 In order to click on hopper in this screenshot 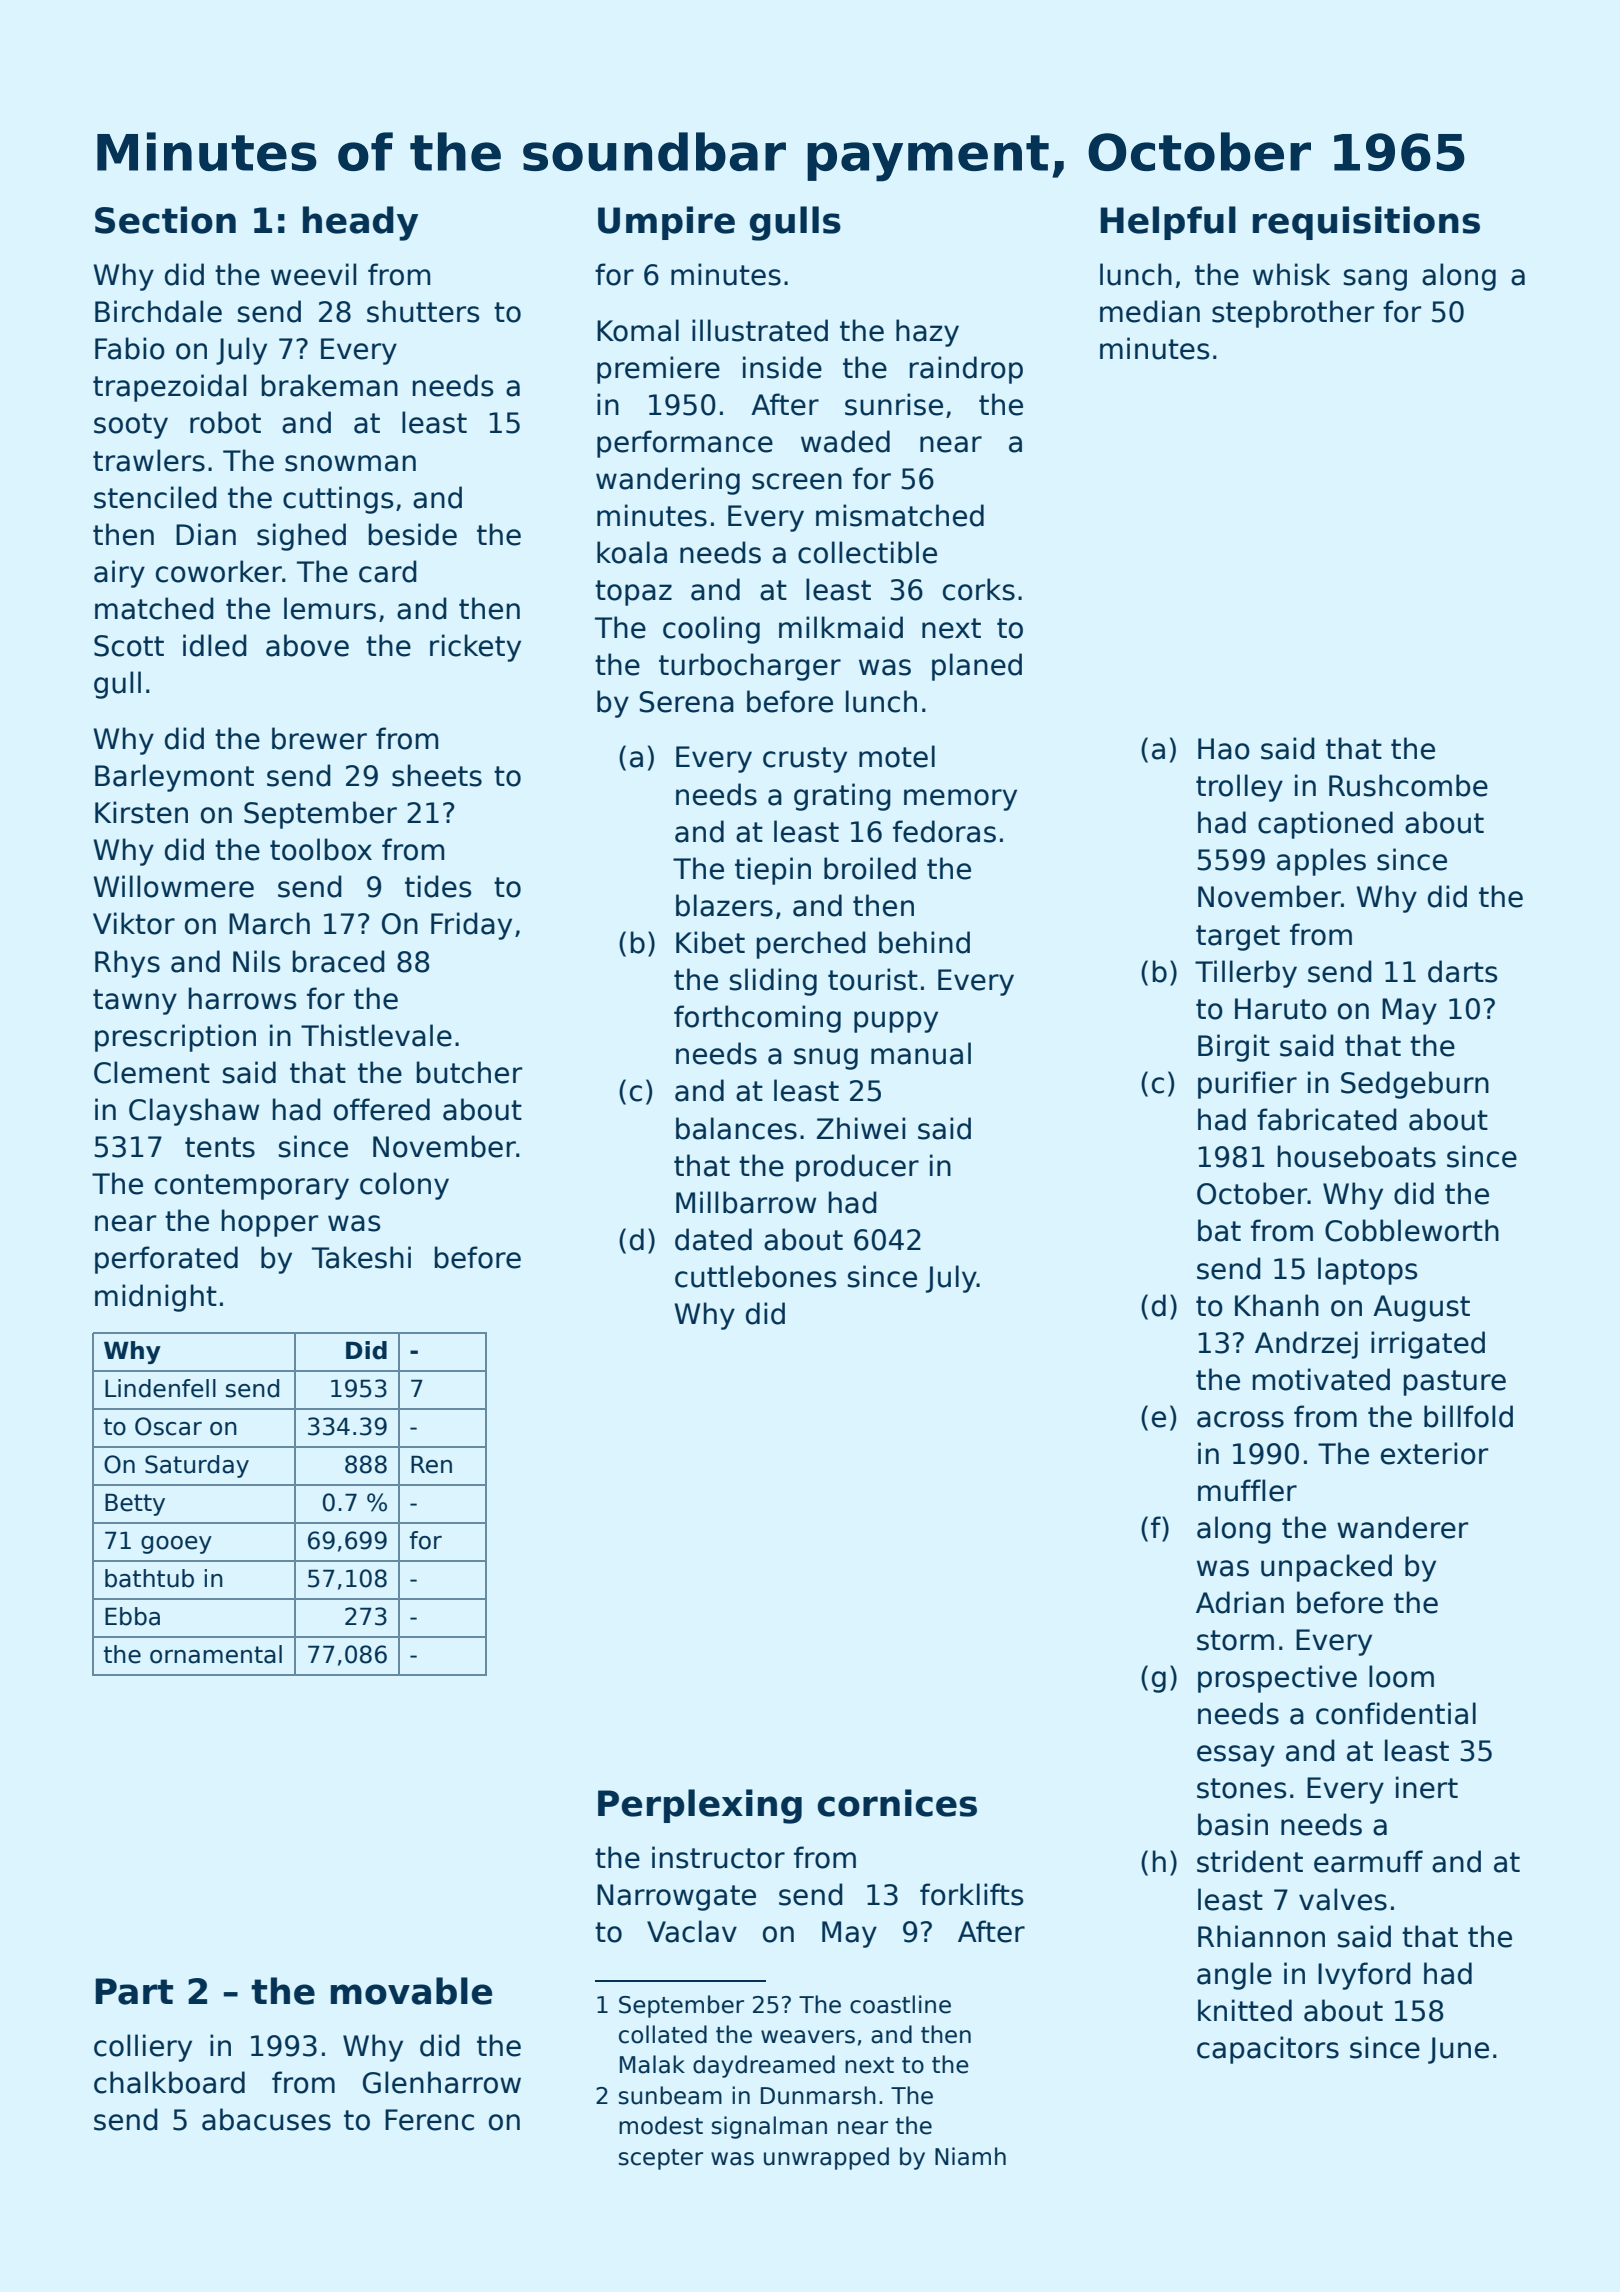, I will do `click(270, 1223)`.
